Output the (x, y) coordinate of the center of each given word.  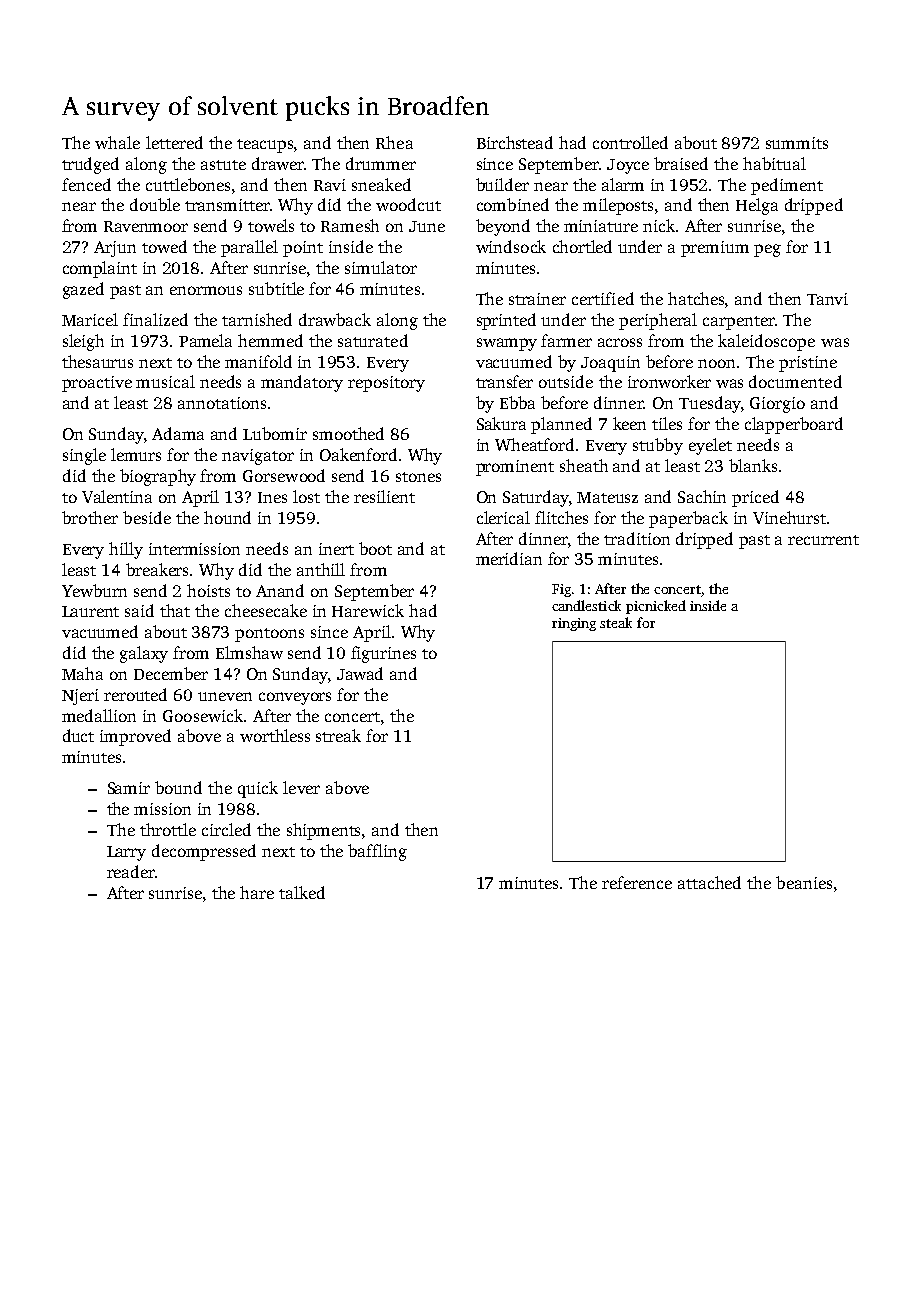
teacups (265, 146)
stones (418, 477)
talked (302, 892)
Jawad (360, 673)
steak (616, 622)
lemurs (136, 454)
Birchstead (515, 142)
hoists (208, 590)
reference (637, 882)
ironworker (669, 381)
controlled (630, 142)
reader (131, 871)
